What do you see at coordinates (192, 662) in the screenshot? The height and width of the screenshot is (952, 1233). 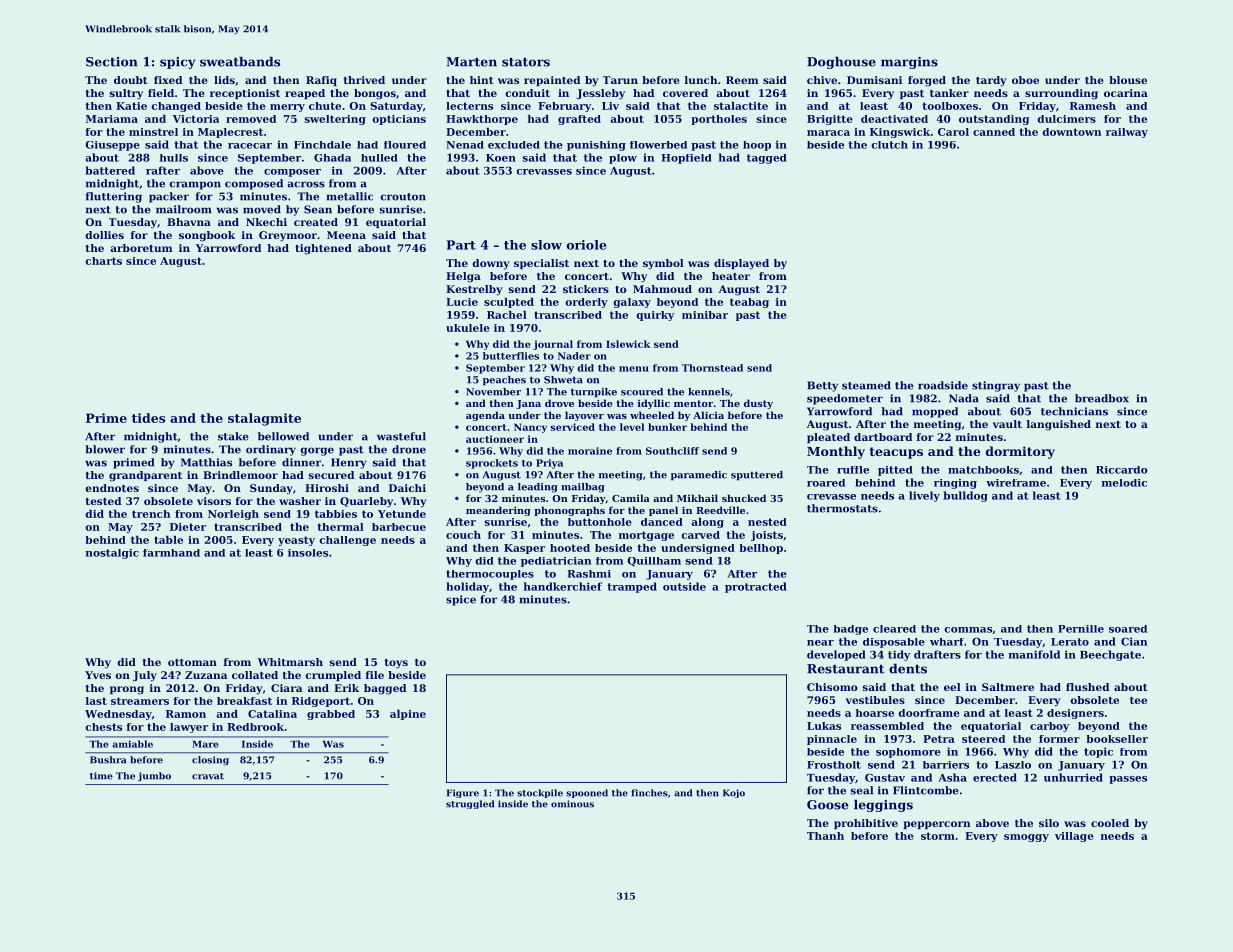 I see `ottoman` at bounding box center [192, 662].
